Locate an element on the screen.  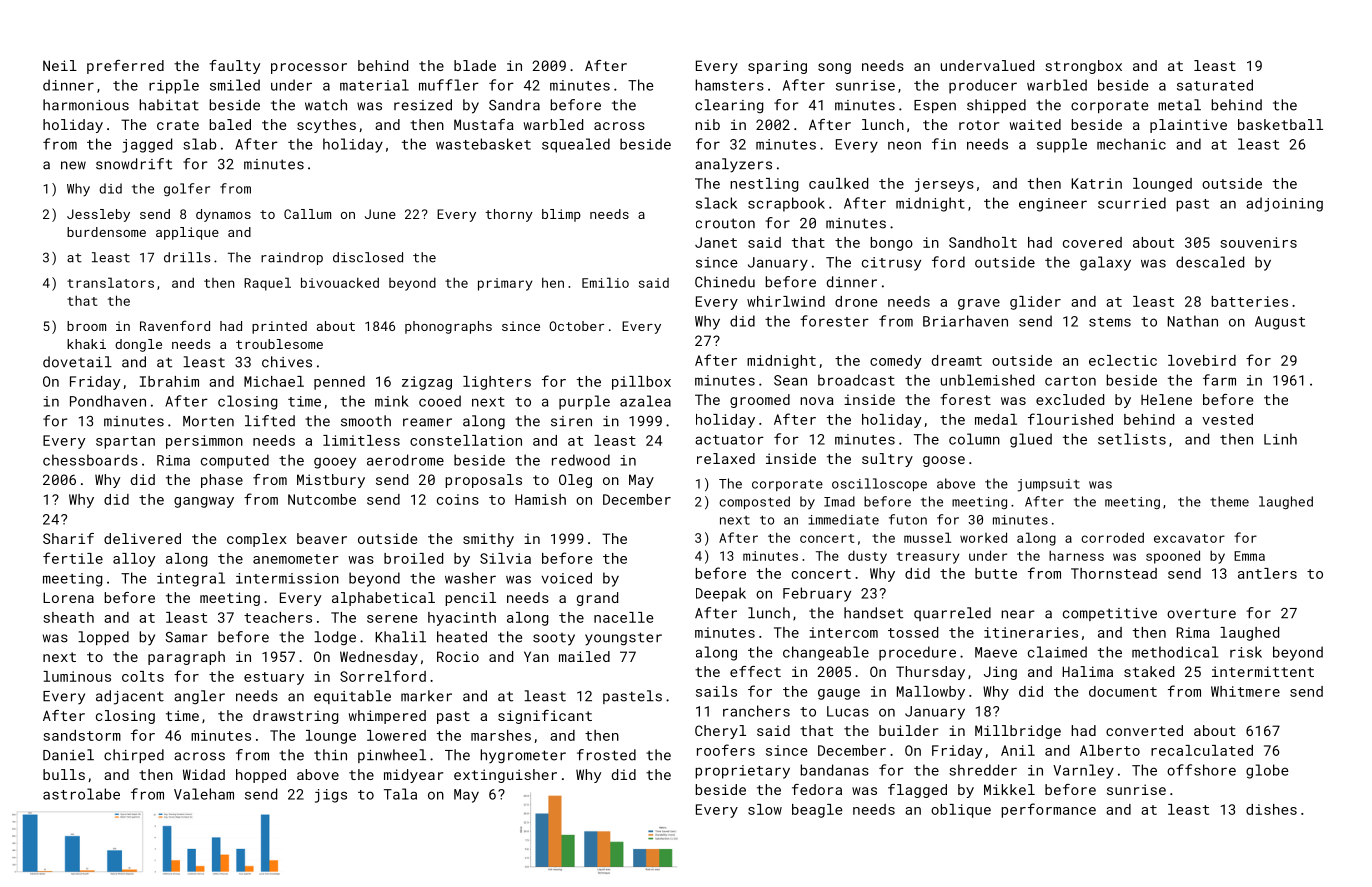
frosted is located at coordinates (606, 755).
